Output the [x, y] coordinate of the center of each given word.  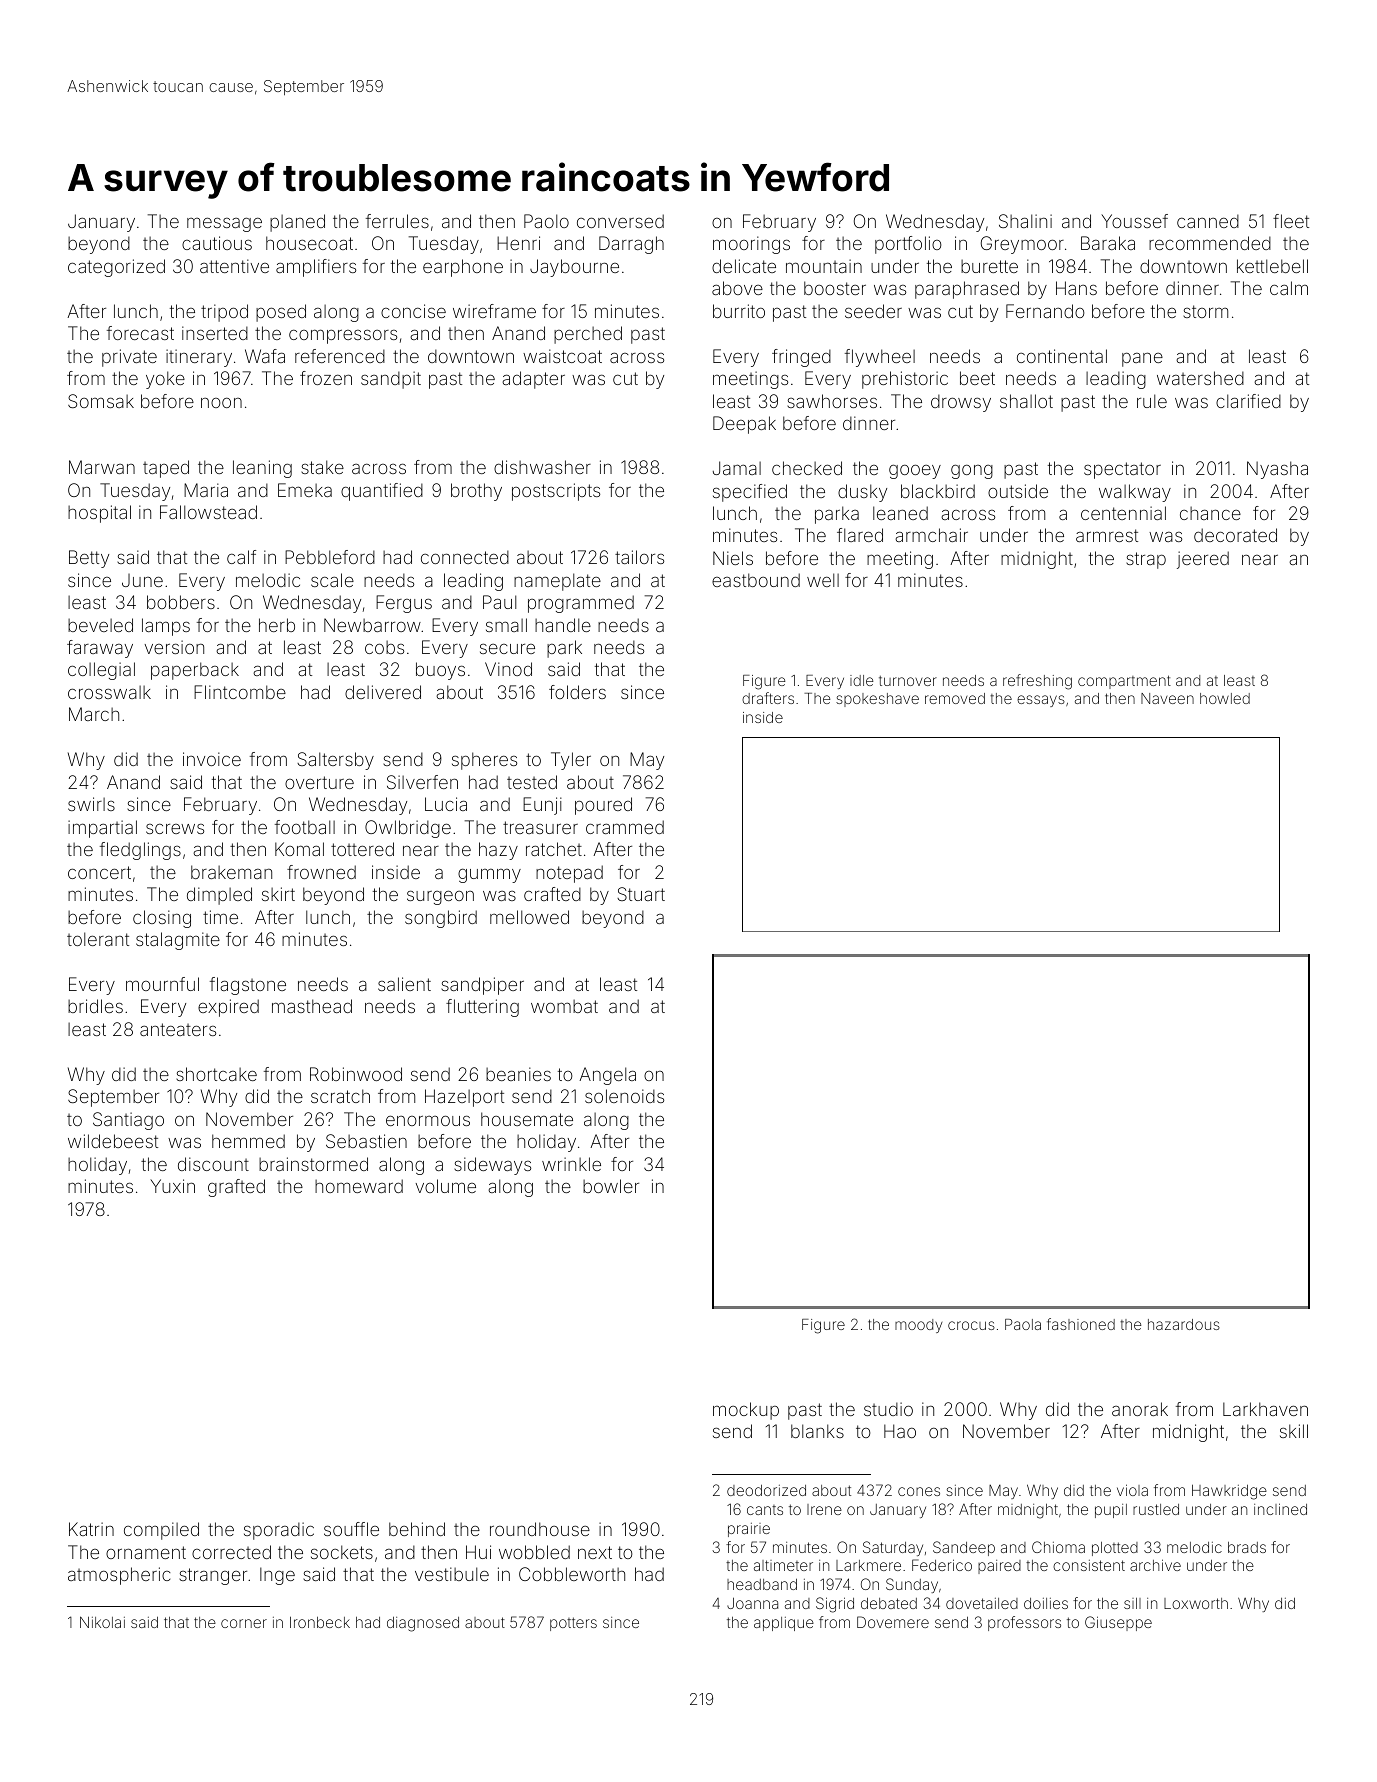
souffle [351, 1529]
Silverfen [422, 782]
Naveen [1167, 698]
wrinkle [571, 1164]
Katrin [91, 1529]
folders [577, 692]
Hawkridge [1229, 1492]
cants [765, 1510]
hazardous [1184, 1324]
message [224, 224]
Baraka [1108, 243]
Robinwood [356, 1074]
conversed [620, 221]
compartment [1124, 682]
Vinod [508, 669]
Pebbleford [330, 557]
